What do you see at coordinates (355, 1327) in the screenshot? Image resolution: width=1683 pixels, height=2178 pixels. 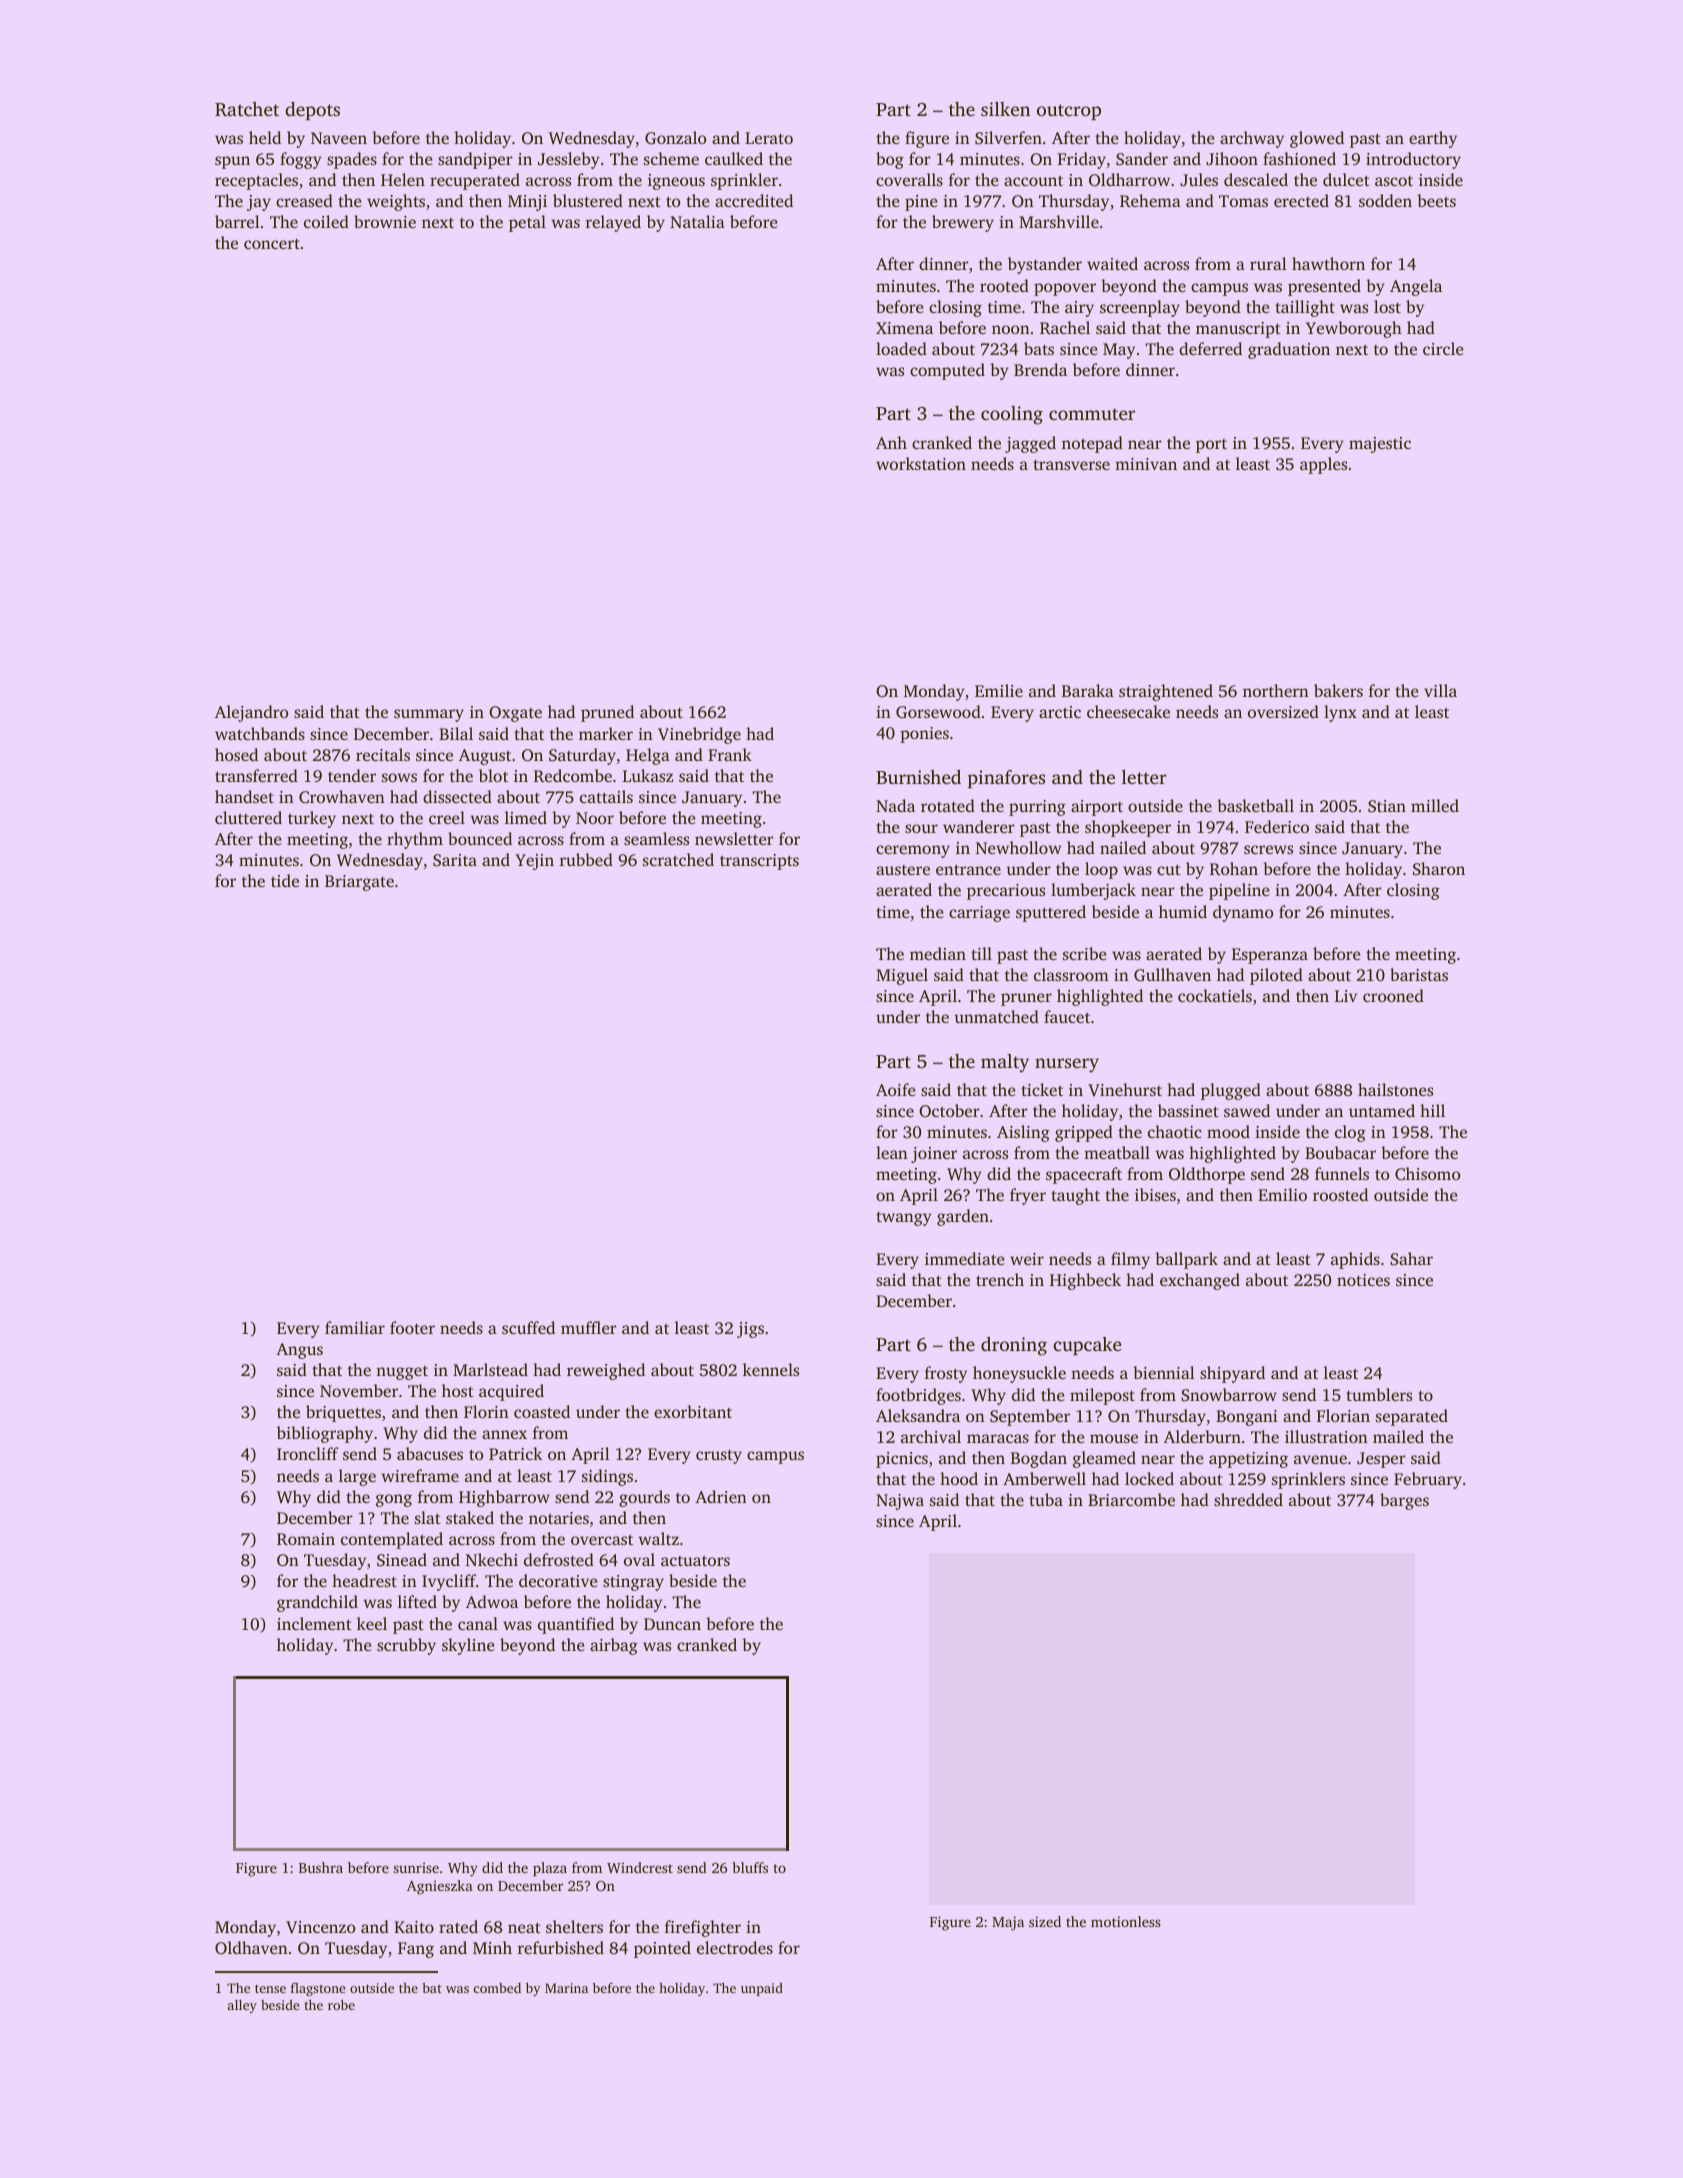 I see `familiar` at bounding box center [355, 1327].
